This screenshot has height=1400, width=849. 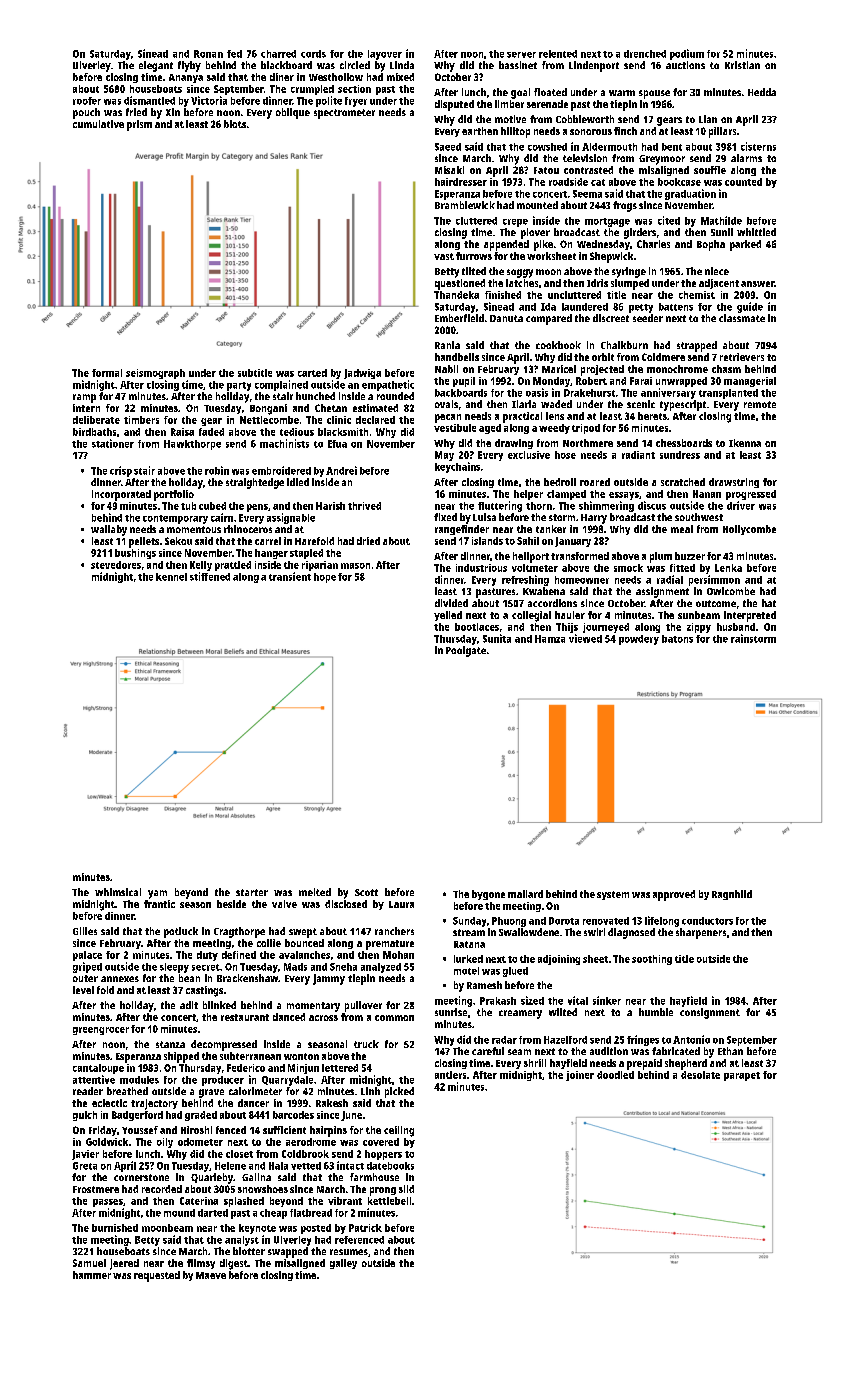 What do you see at coordinates (514, 444) in the screenshot?
I see `drawing` at bounding box center [514, 444].
